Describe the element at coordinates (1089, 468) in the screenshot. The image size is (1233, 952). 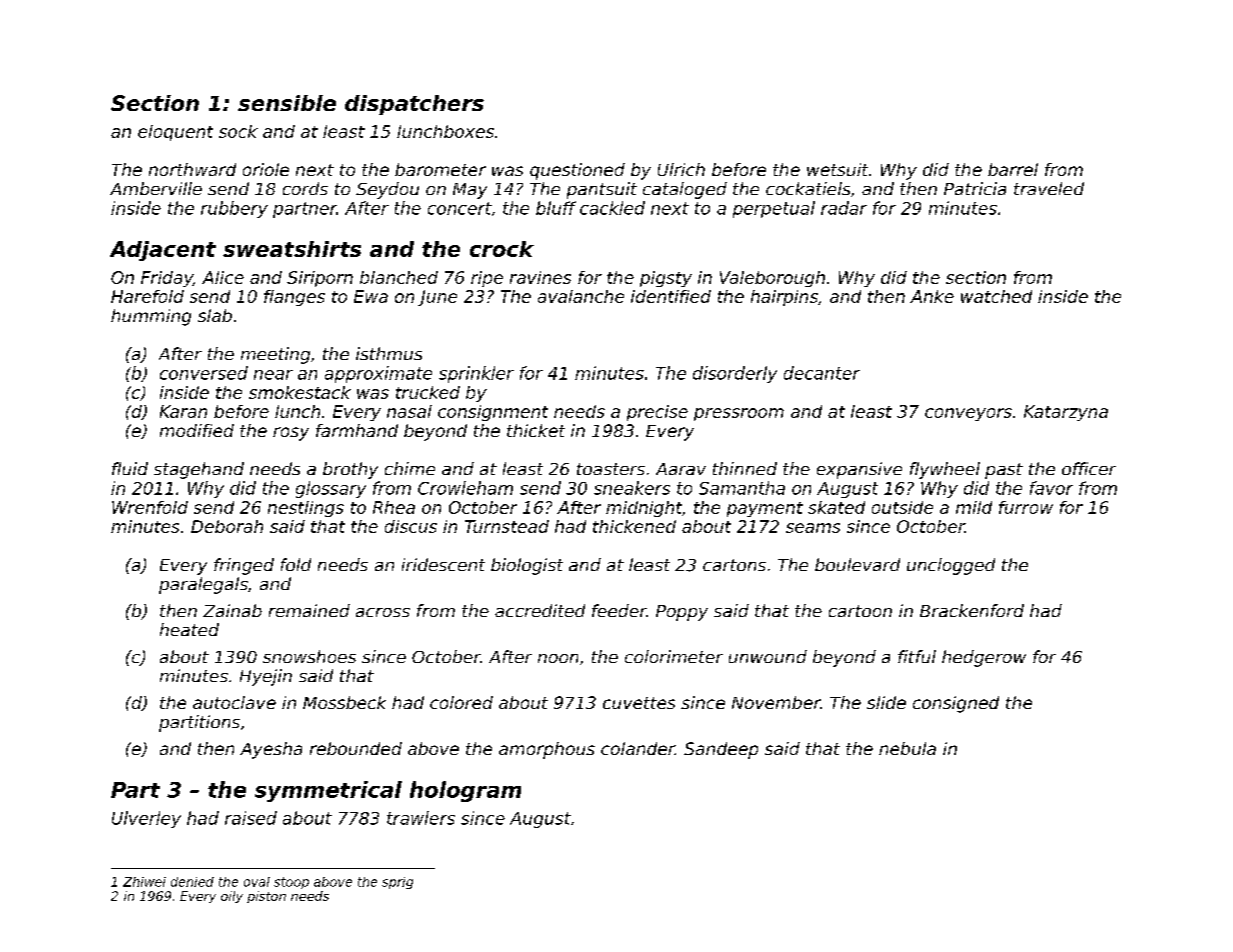
I see `officer` at that location.
